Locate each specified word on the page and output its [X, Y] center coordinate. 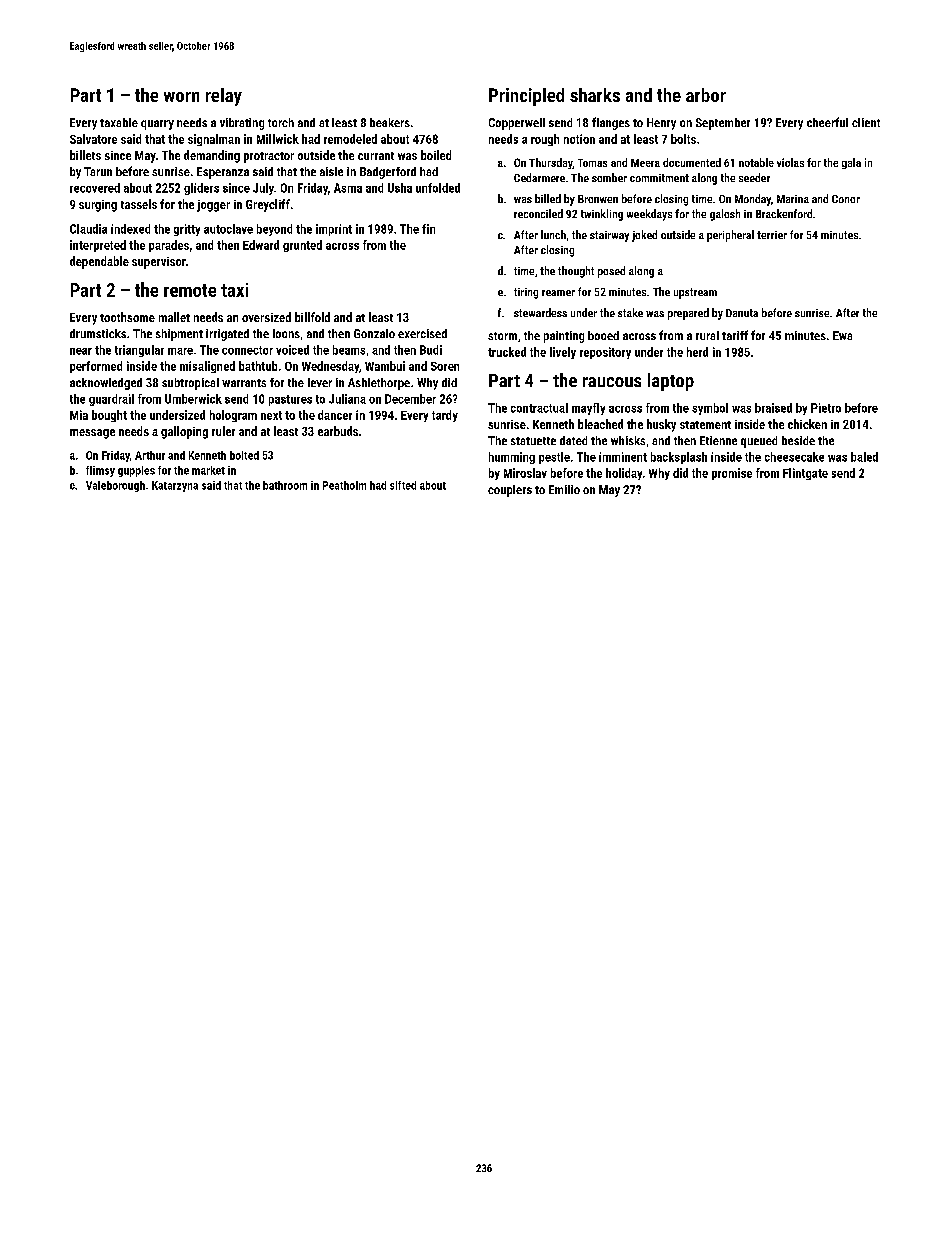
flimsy [100, 471]
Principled [526, 97]
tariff [735, 335]
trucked [507, 352]
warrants [244, 383]
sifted [403, 485]
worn [181, 97]
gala [851, 163]
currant [376, 156]
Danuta [742, 313]
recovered [95, 188]
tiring [526, 293]
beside [798, 440]
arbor [706, 95]
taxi [234, 290]
